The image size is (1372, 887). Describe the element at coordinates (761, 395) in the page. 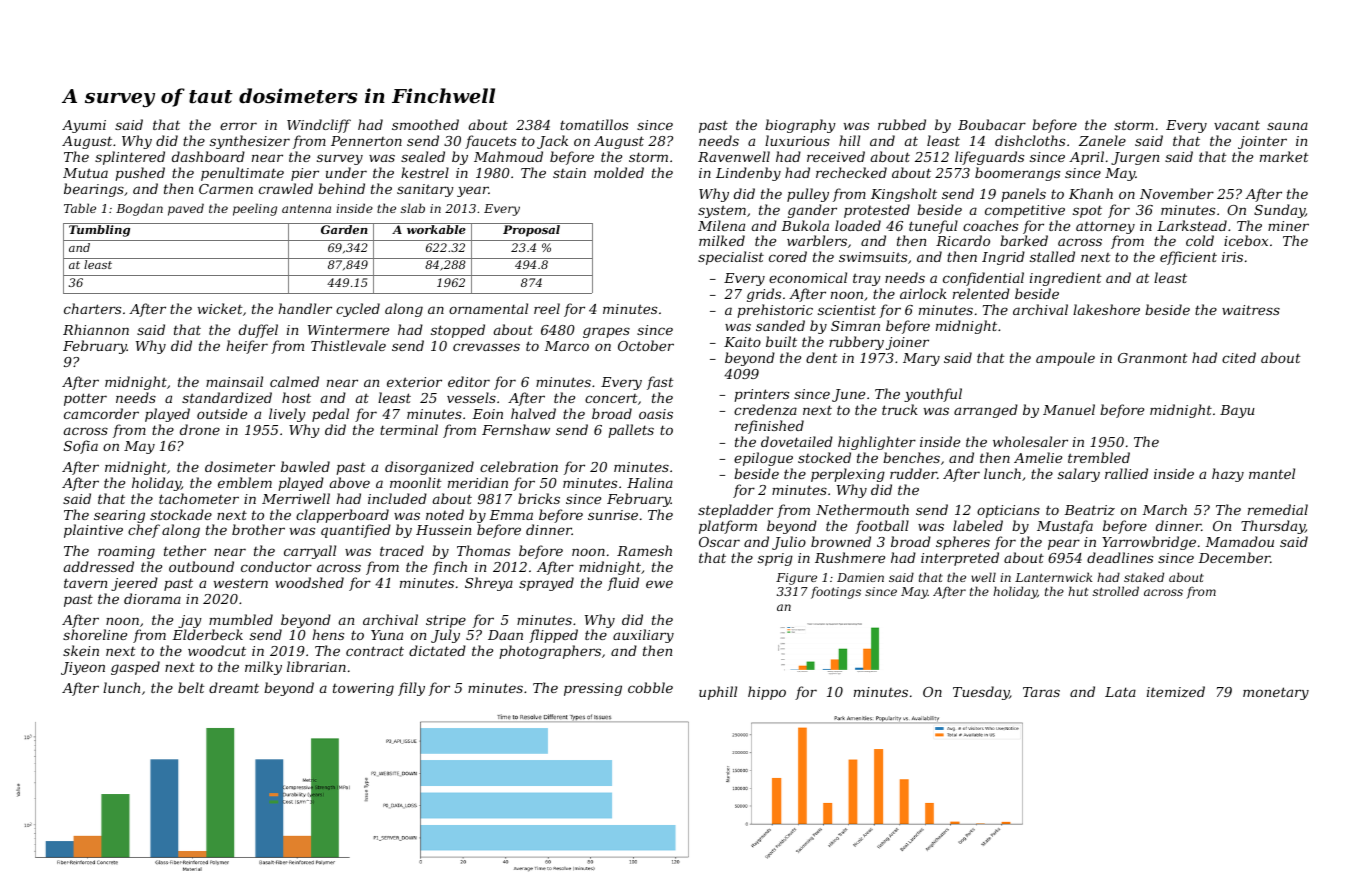

I see `printers` at that location.
